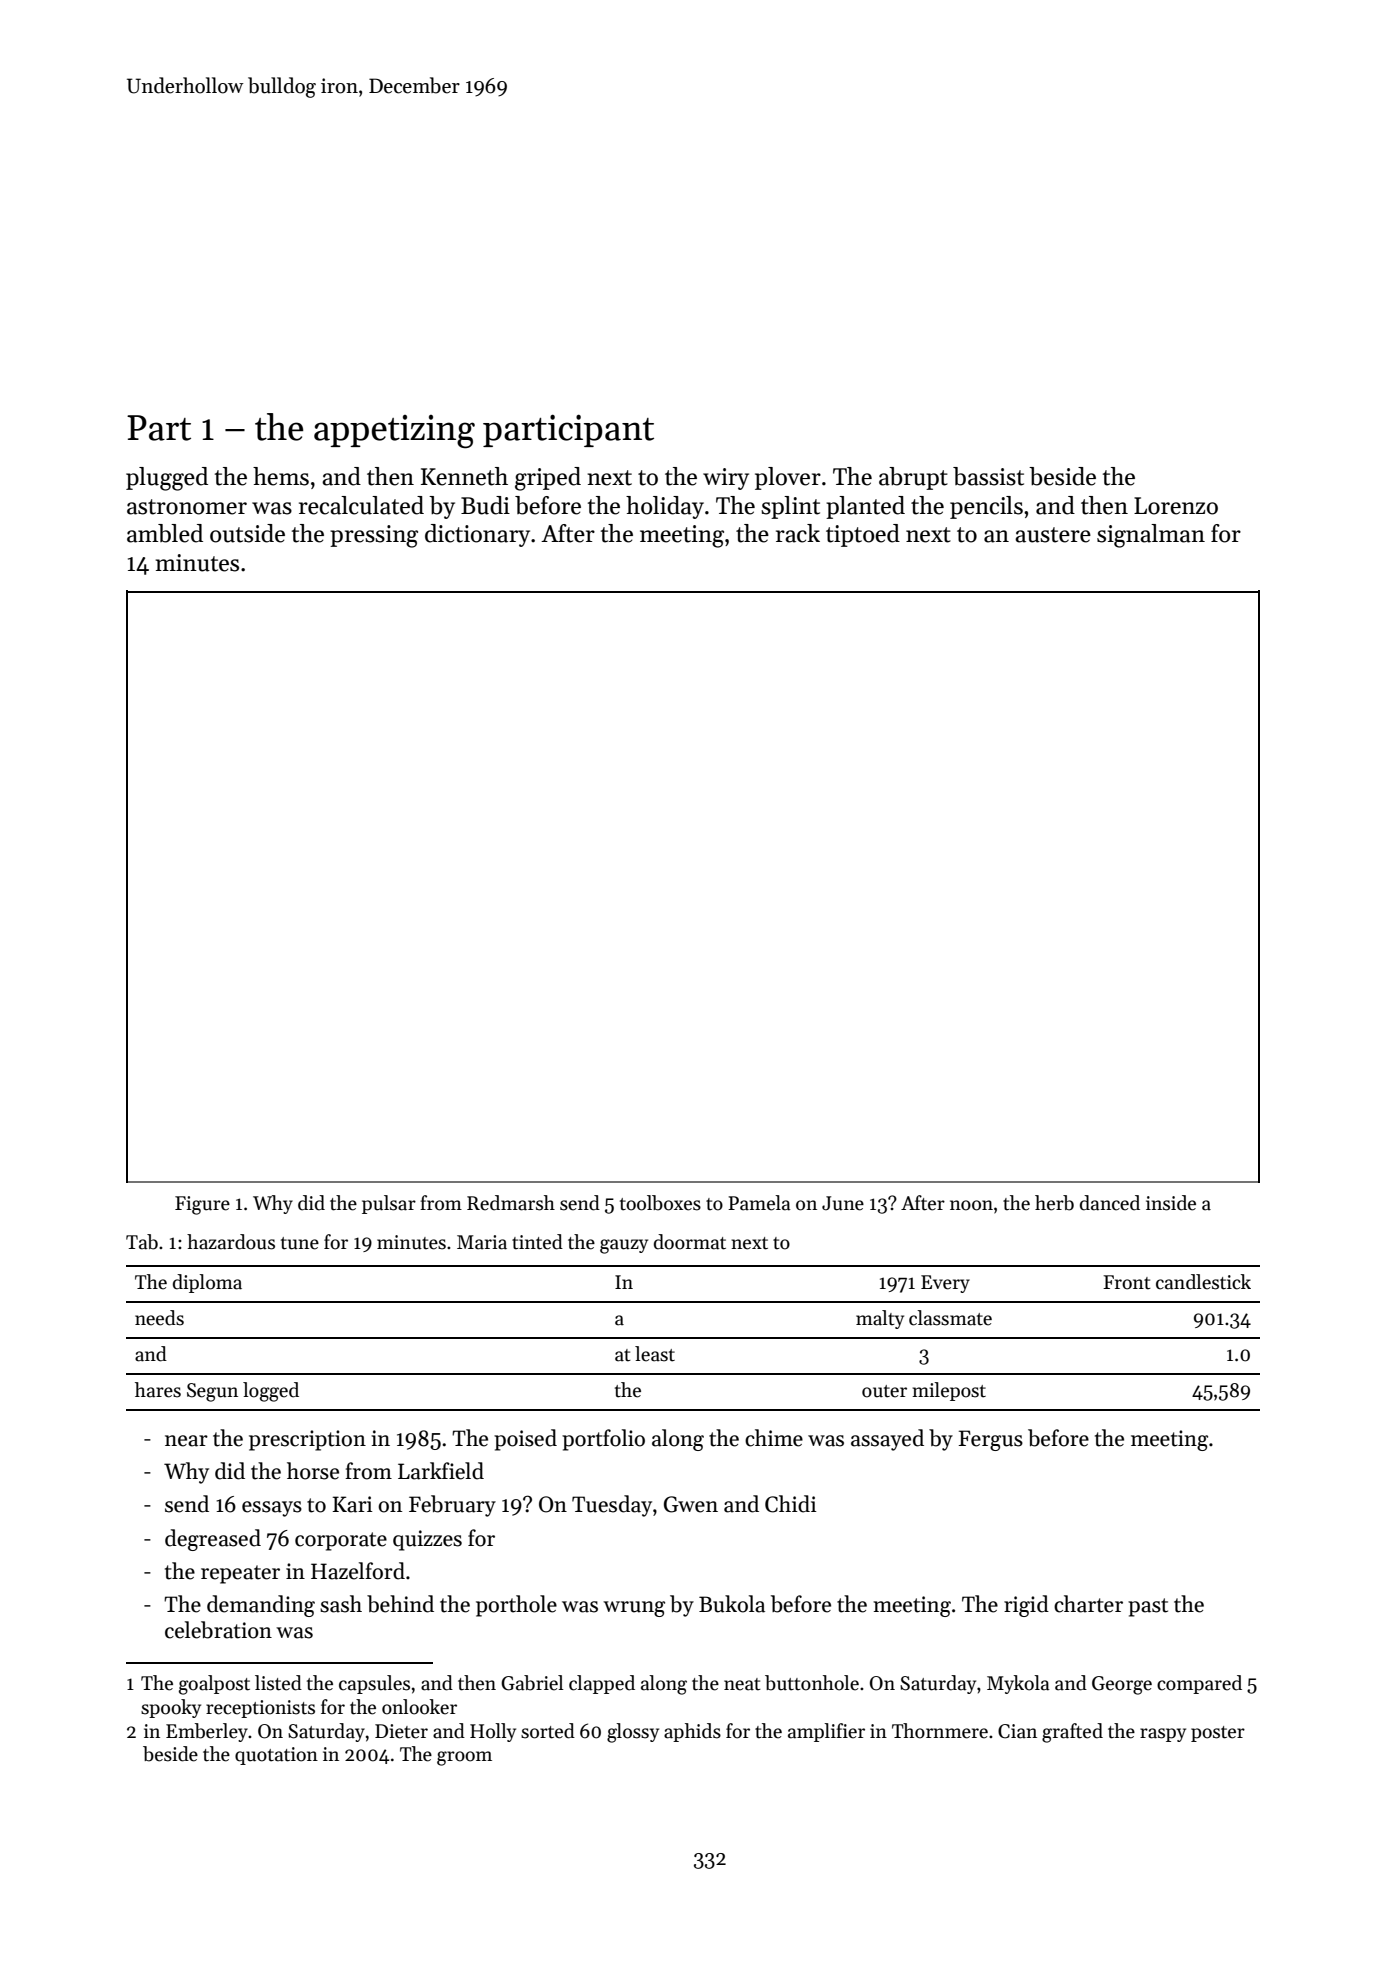  Describe the element at coordinates (394, 432) in the screenshot. I see `appetizing` at that location.
